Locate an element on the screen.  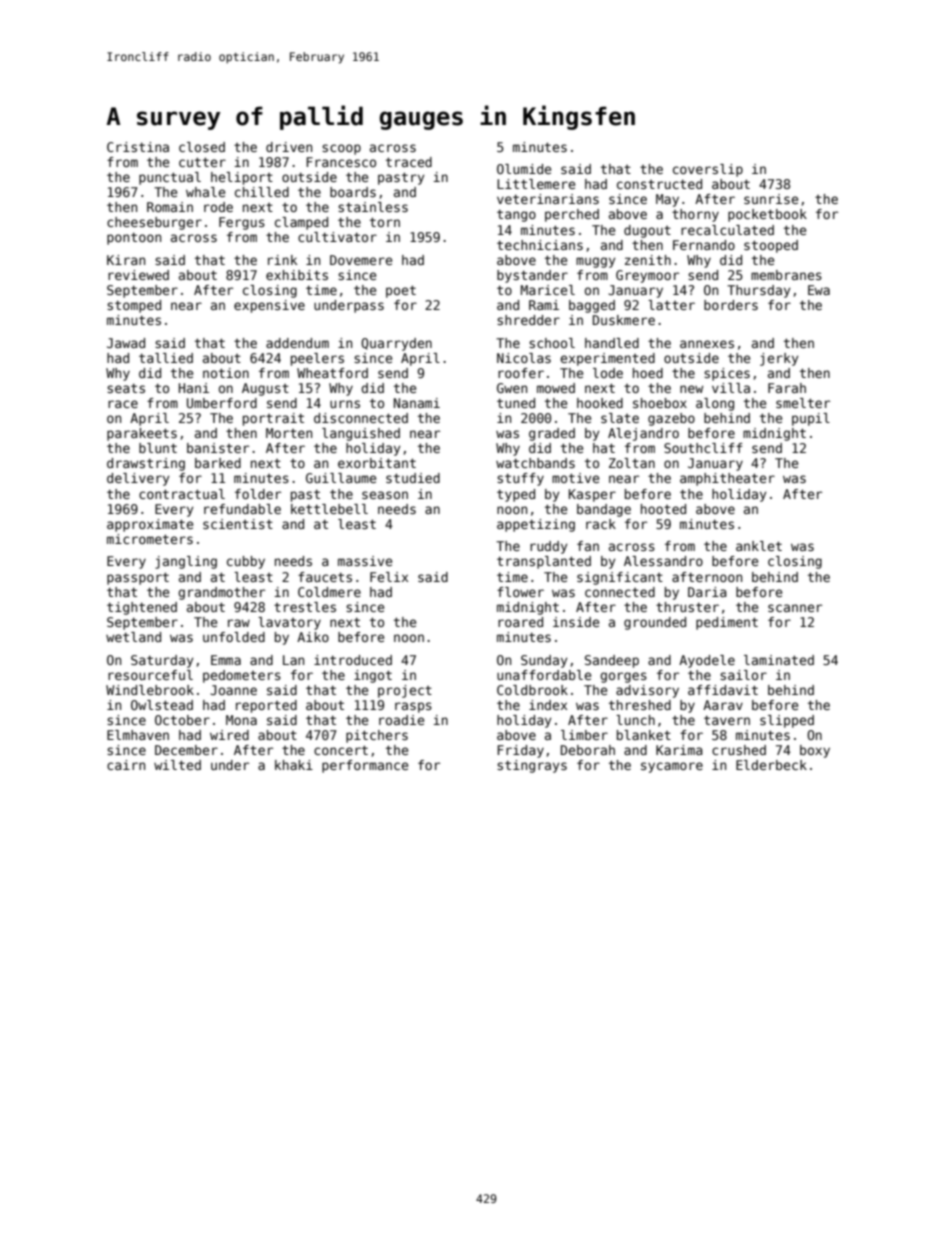
pupil is located at coordinates (811, 419).
